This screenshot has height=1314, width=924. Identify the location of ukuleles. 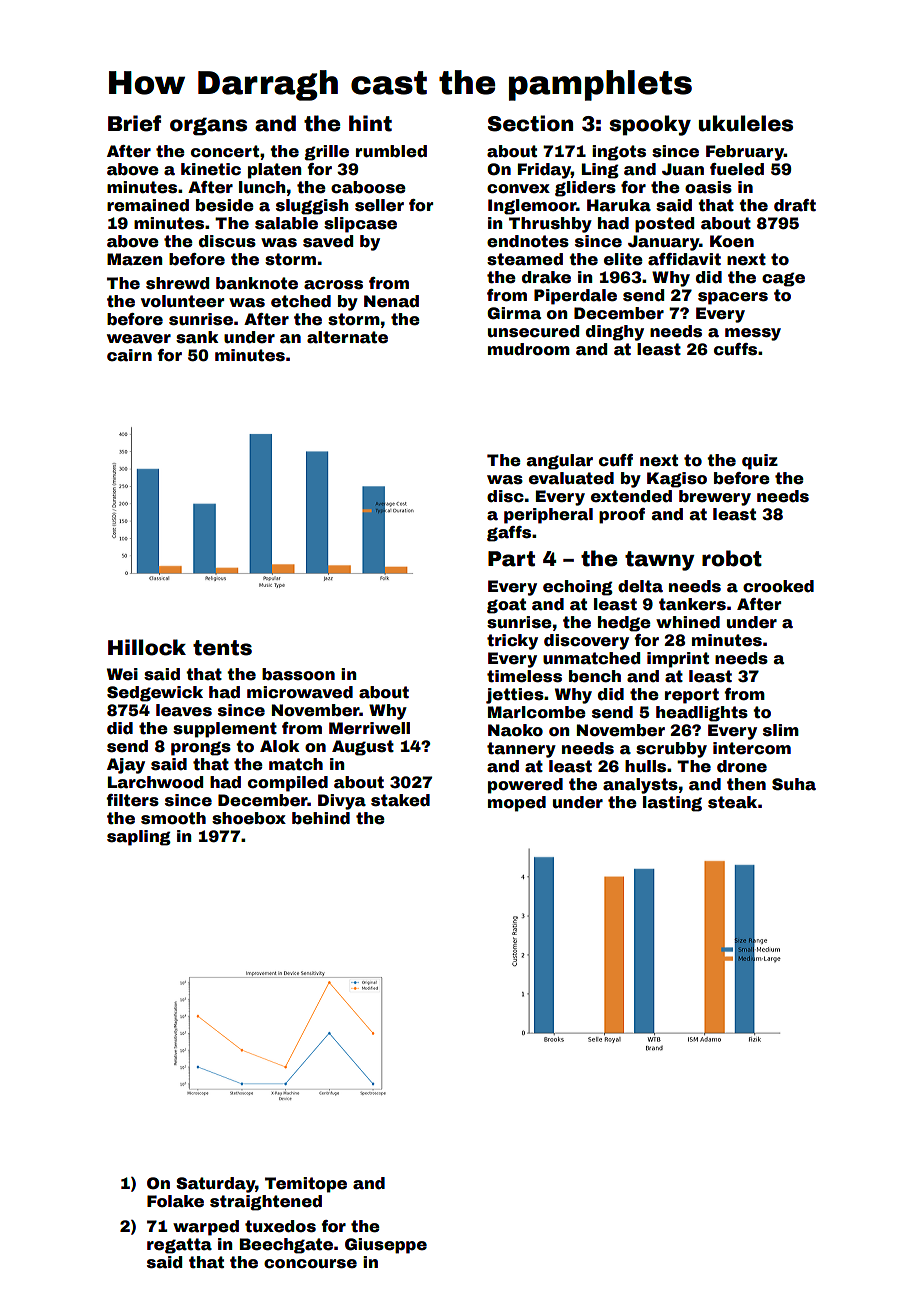
(746, 123).
